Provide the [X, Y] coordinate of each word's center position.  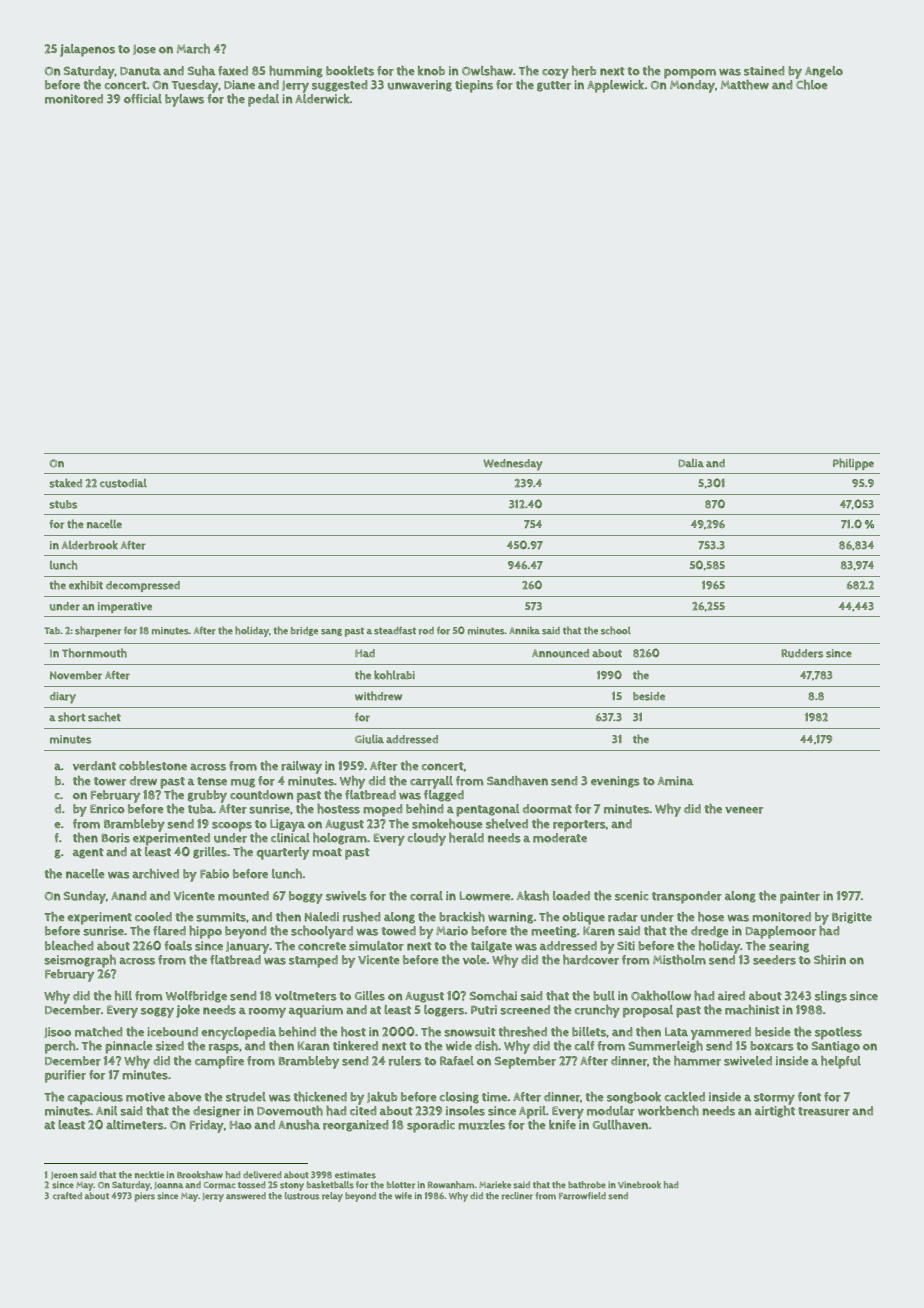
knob [431, 71]
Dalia [691, 463]
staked [65, 483]
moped [382, 810]
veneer [744, 810]
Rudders [802, 653]
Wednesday [513, 465]
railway [301, 767]
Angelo [824, 72]
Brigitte [852, 918]
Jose [144, 50]
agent [88, 853]
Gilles [370, 996]
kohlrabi [394, 675]
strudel [246, 1097]
